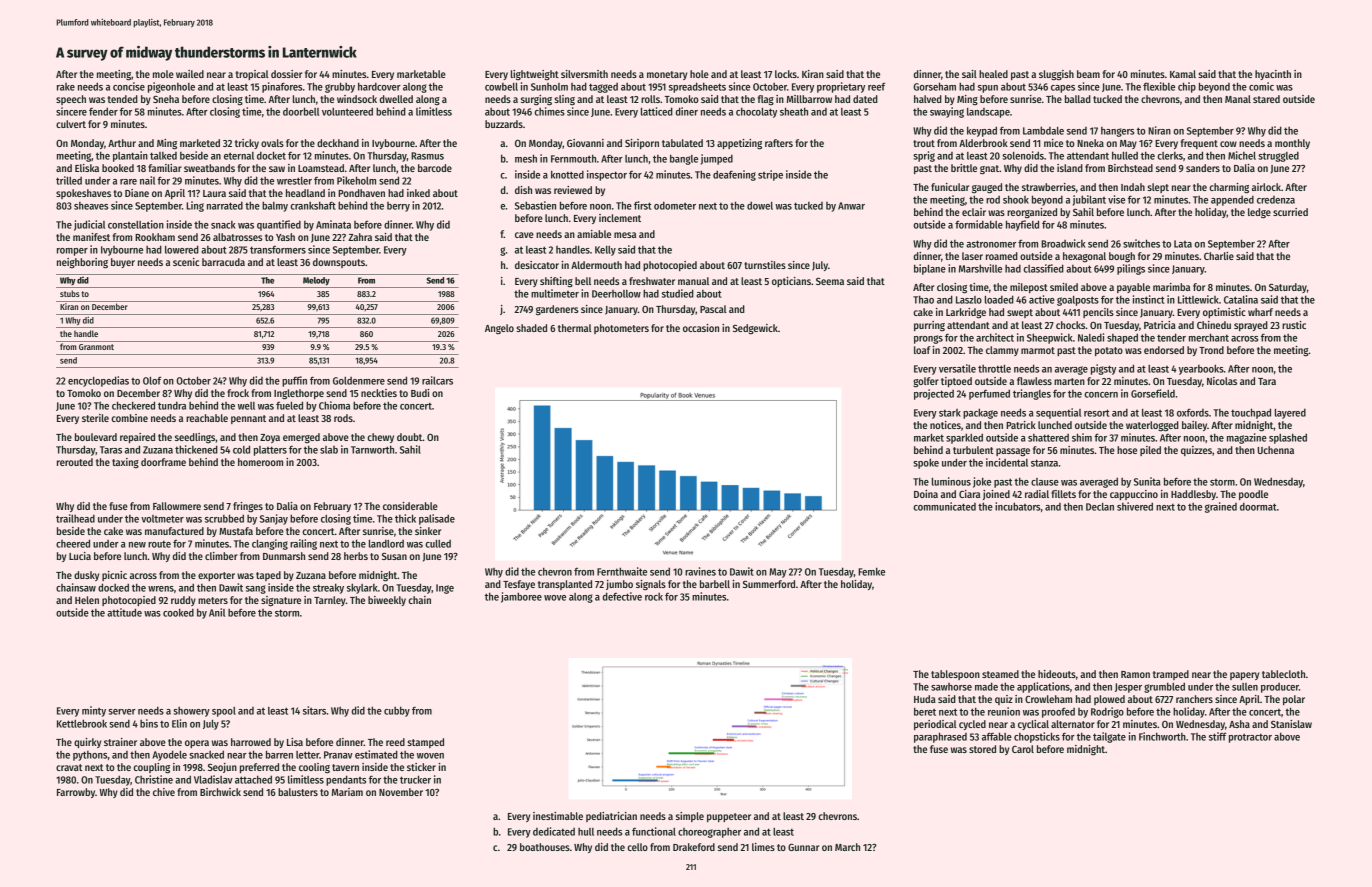 This document has width=1372, height=887. Describe the element at coordinates (535, 75) in the document. I see `lightweight` at that location.
